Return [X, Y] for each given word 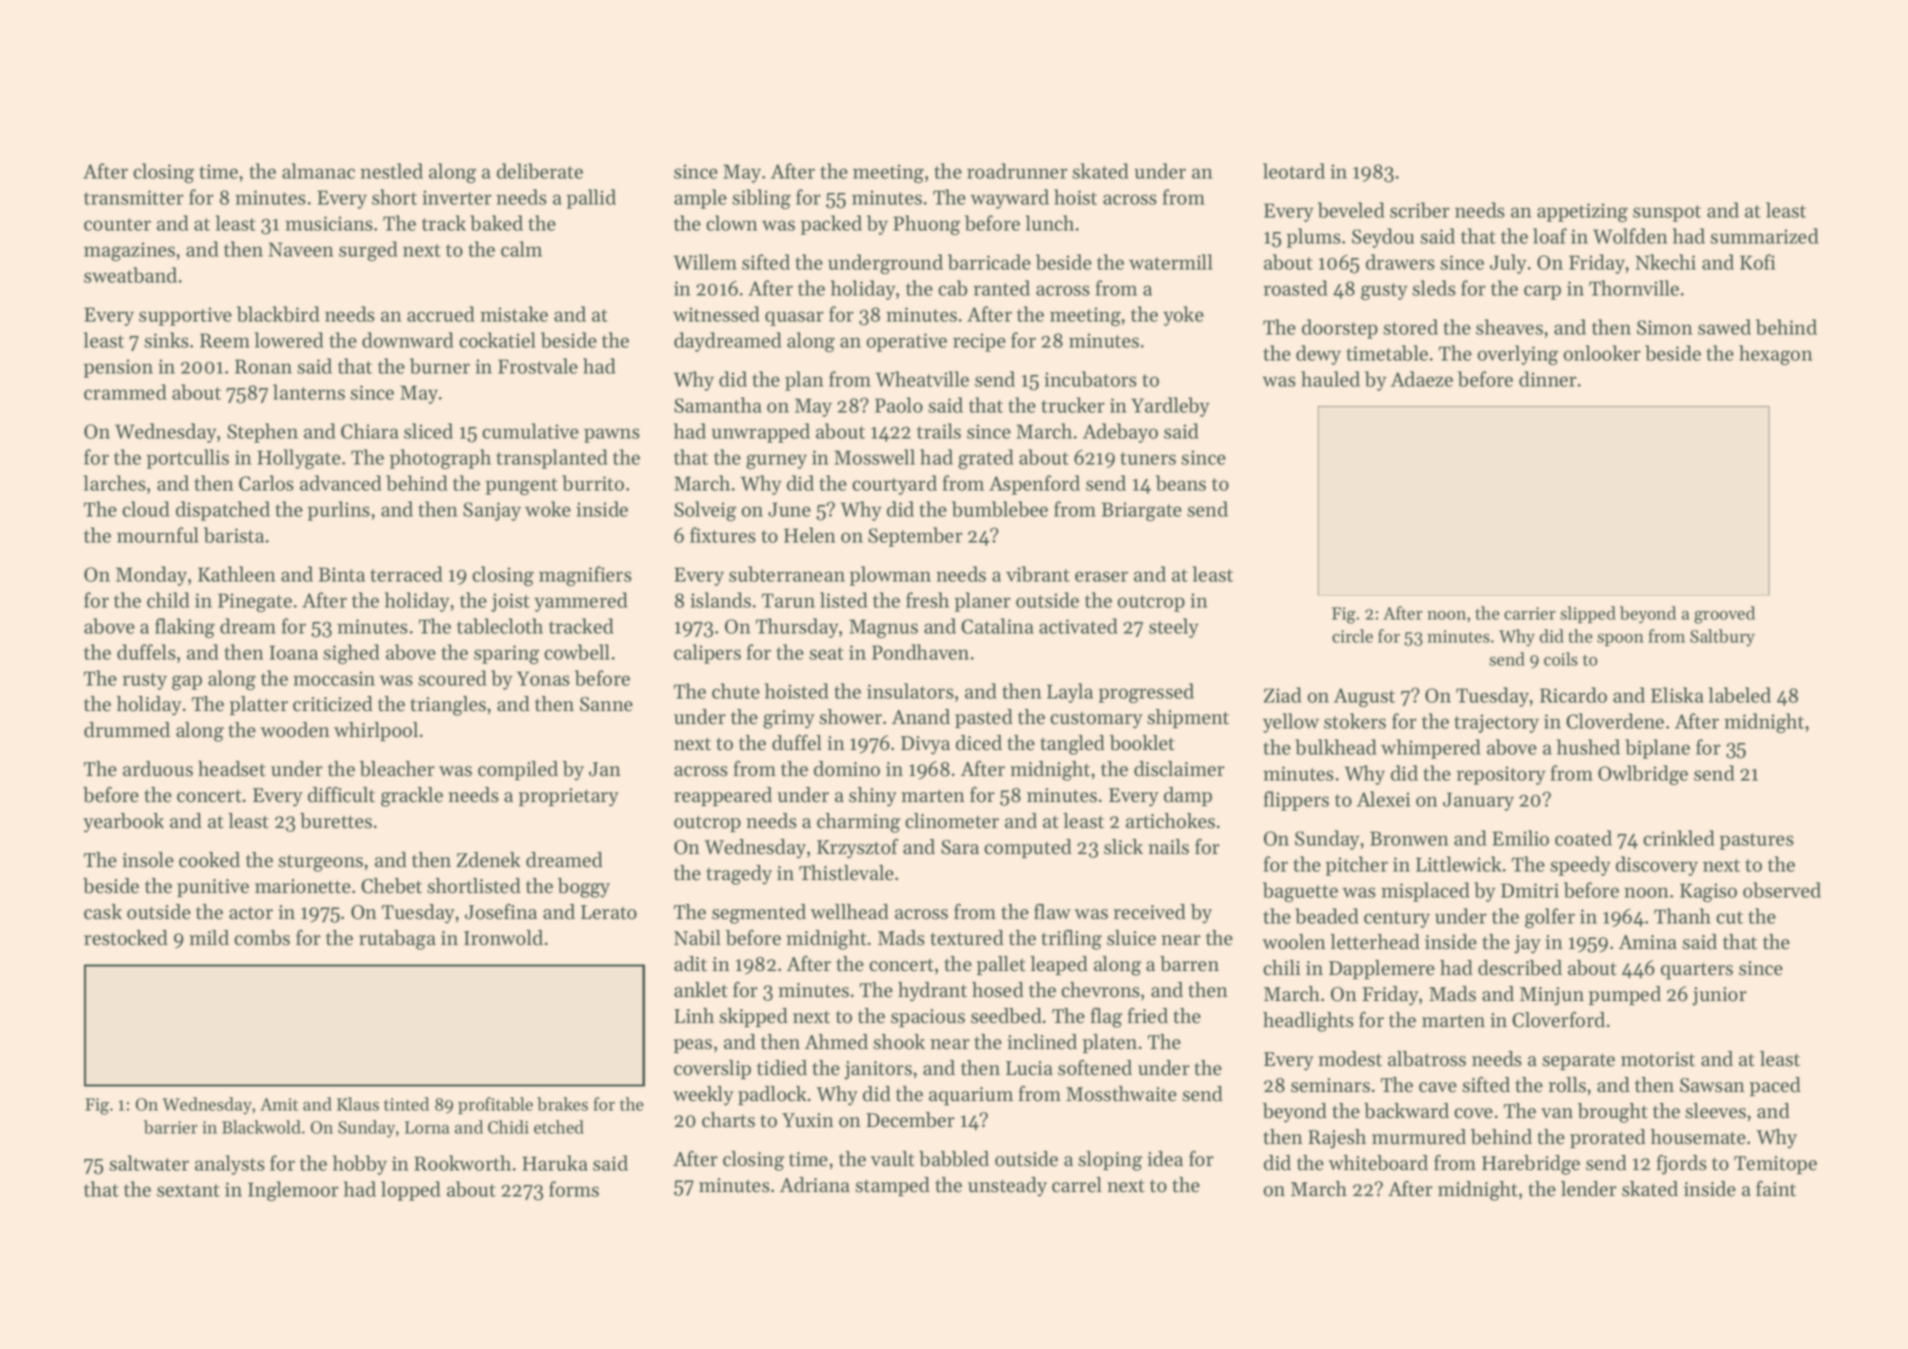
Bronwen [1409, 838]
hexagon [1775, 355]
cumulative [530, 431]
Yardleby [1170, 407]
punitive [213, 888]
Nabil [697, 938]
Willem [705, 262]
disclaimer [1179, 769]
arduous [158, 769]
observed [1782, 890]
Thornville [1634, 288]
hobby [360, 1165]
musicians [329, 223]
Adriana [815, 1185]
